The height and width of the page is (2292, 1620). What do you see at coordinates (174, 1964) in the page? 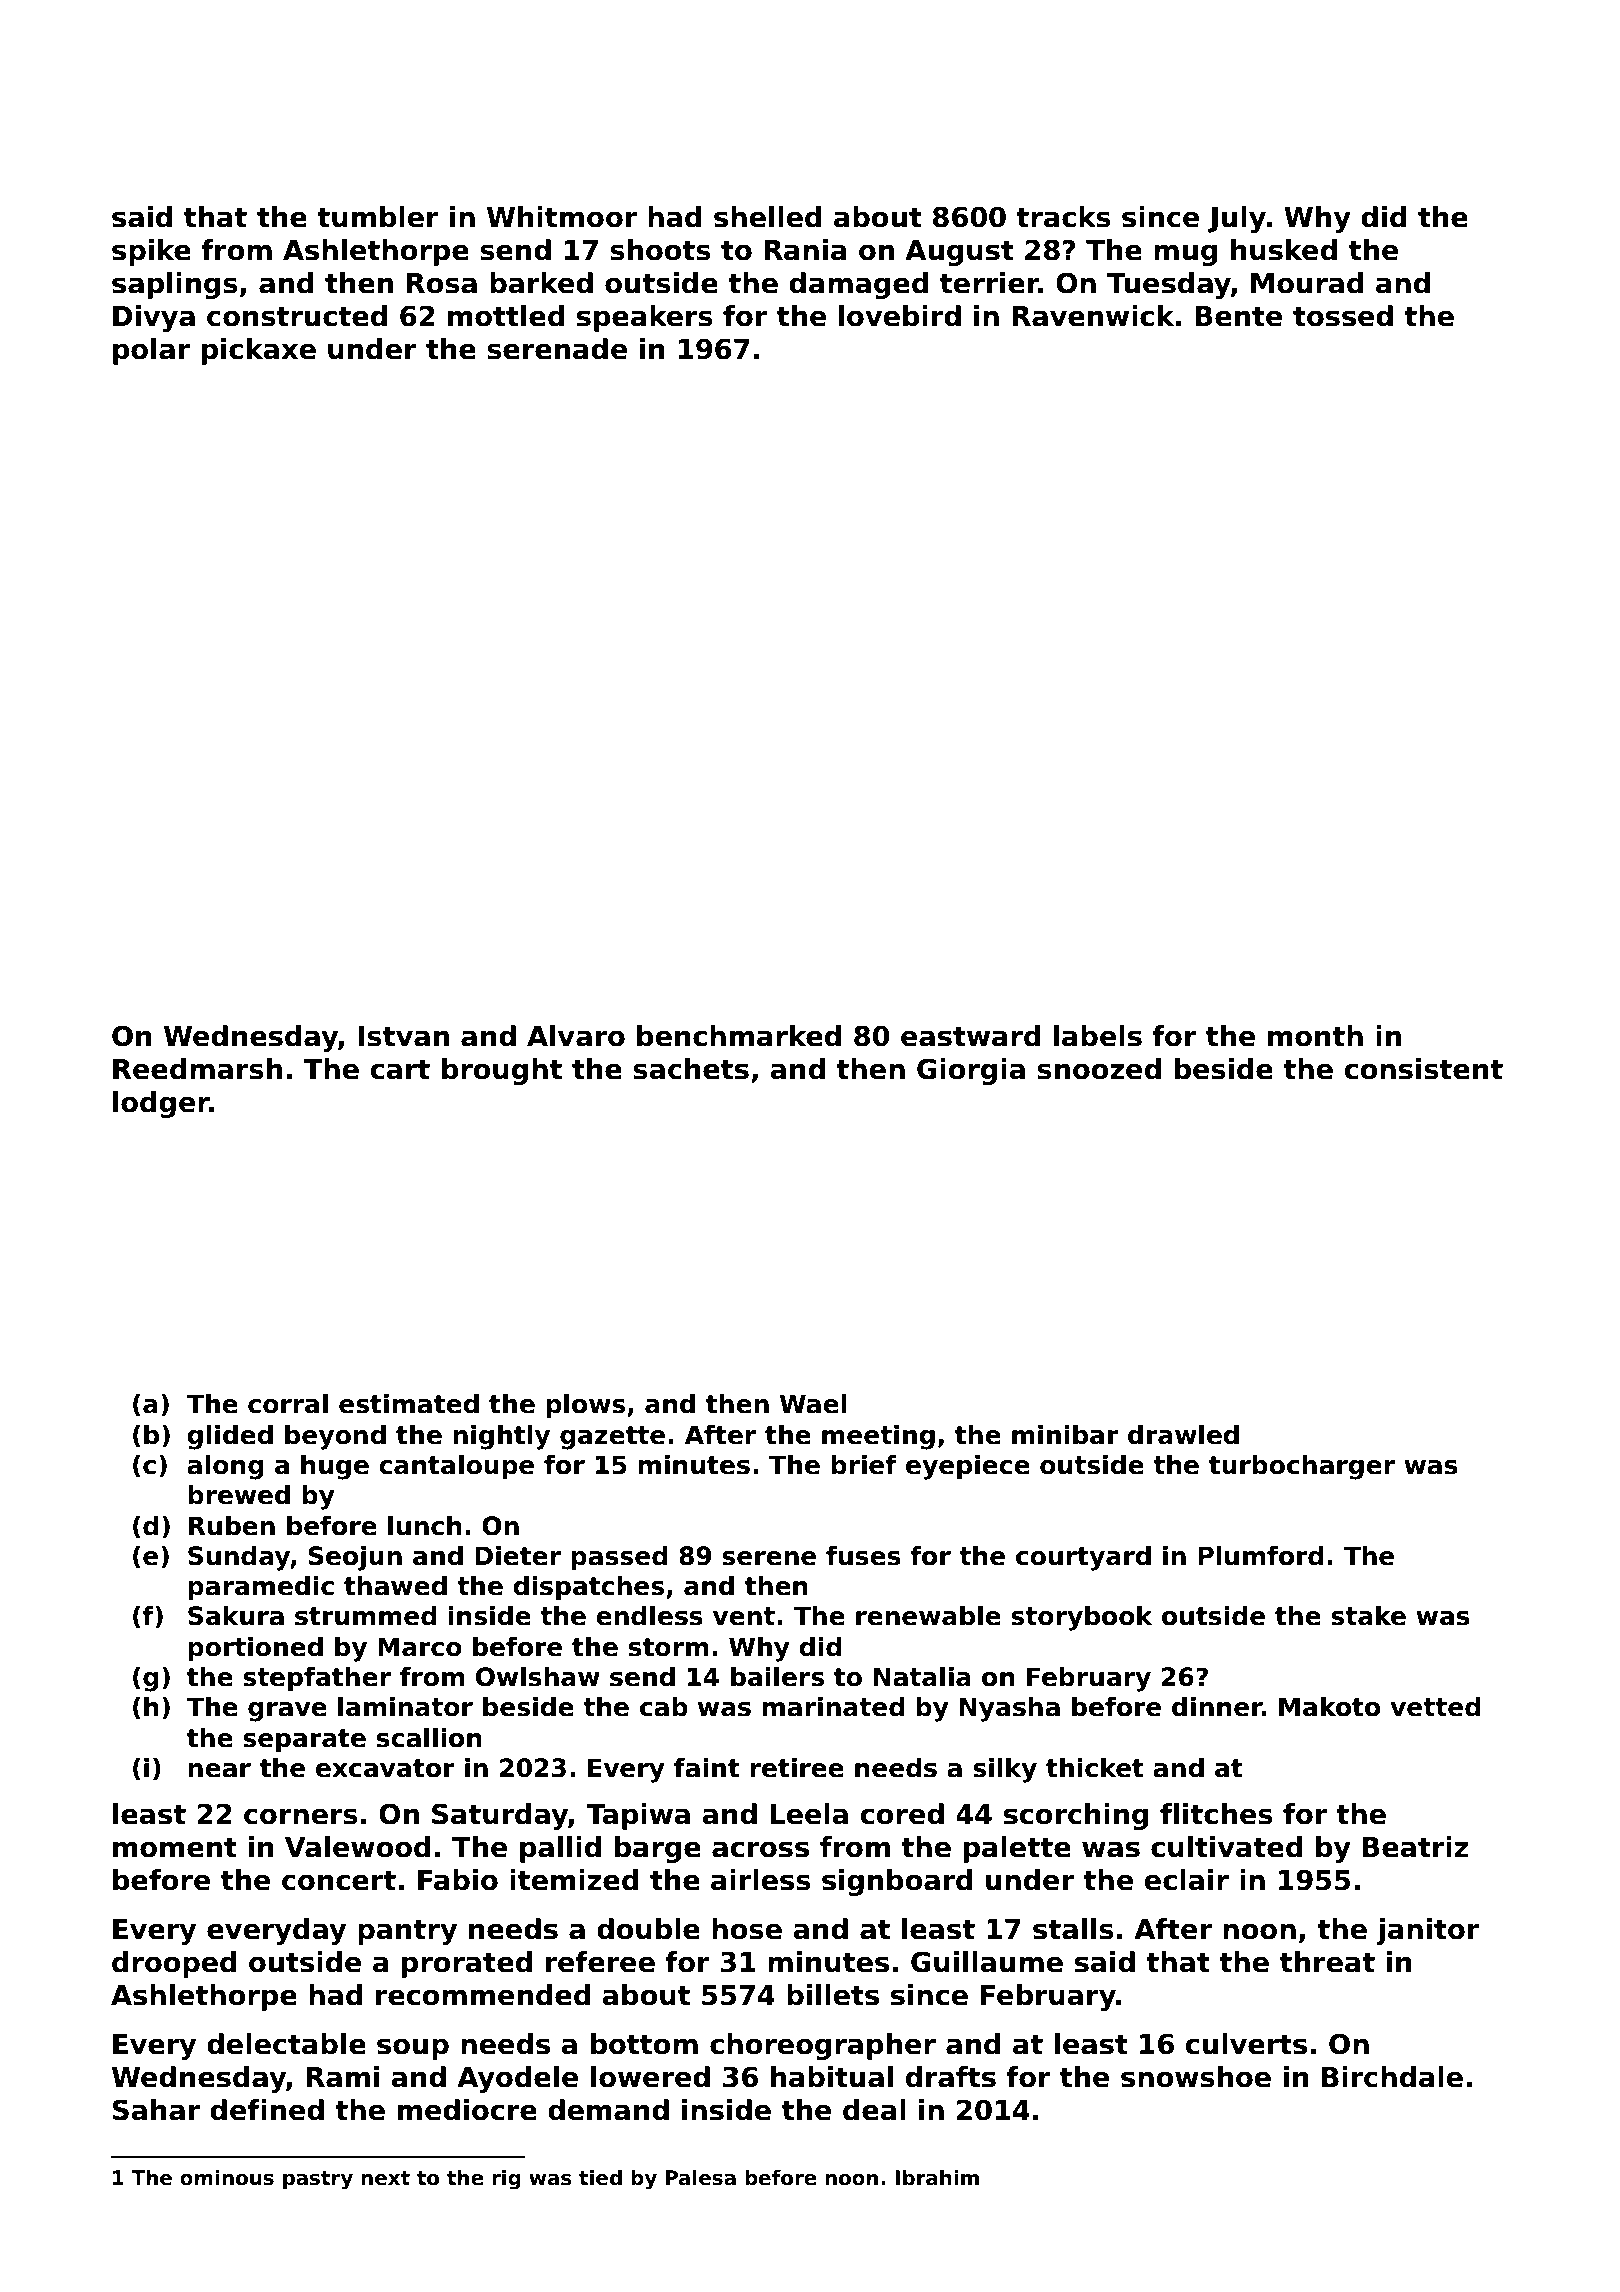
I see `drooped` at bounding box center [174, 1964].
